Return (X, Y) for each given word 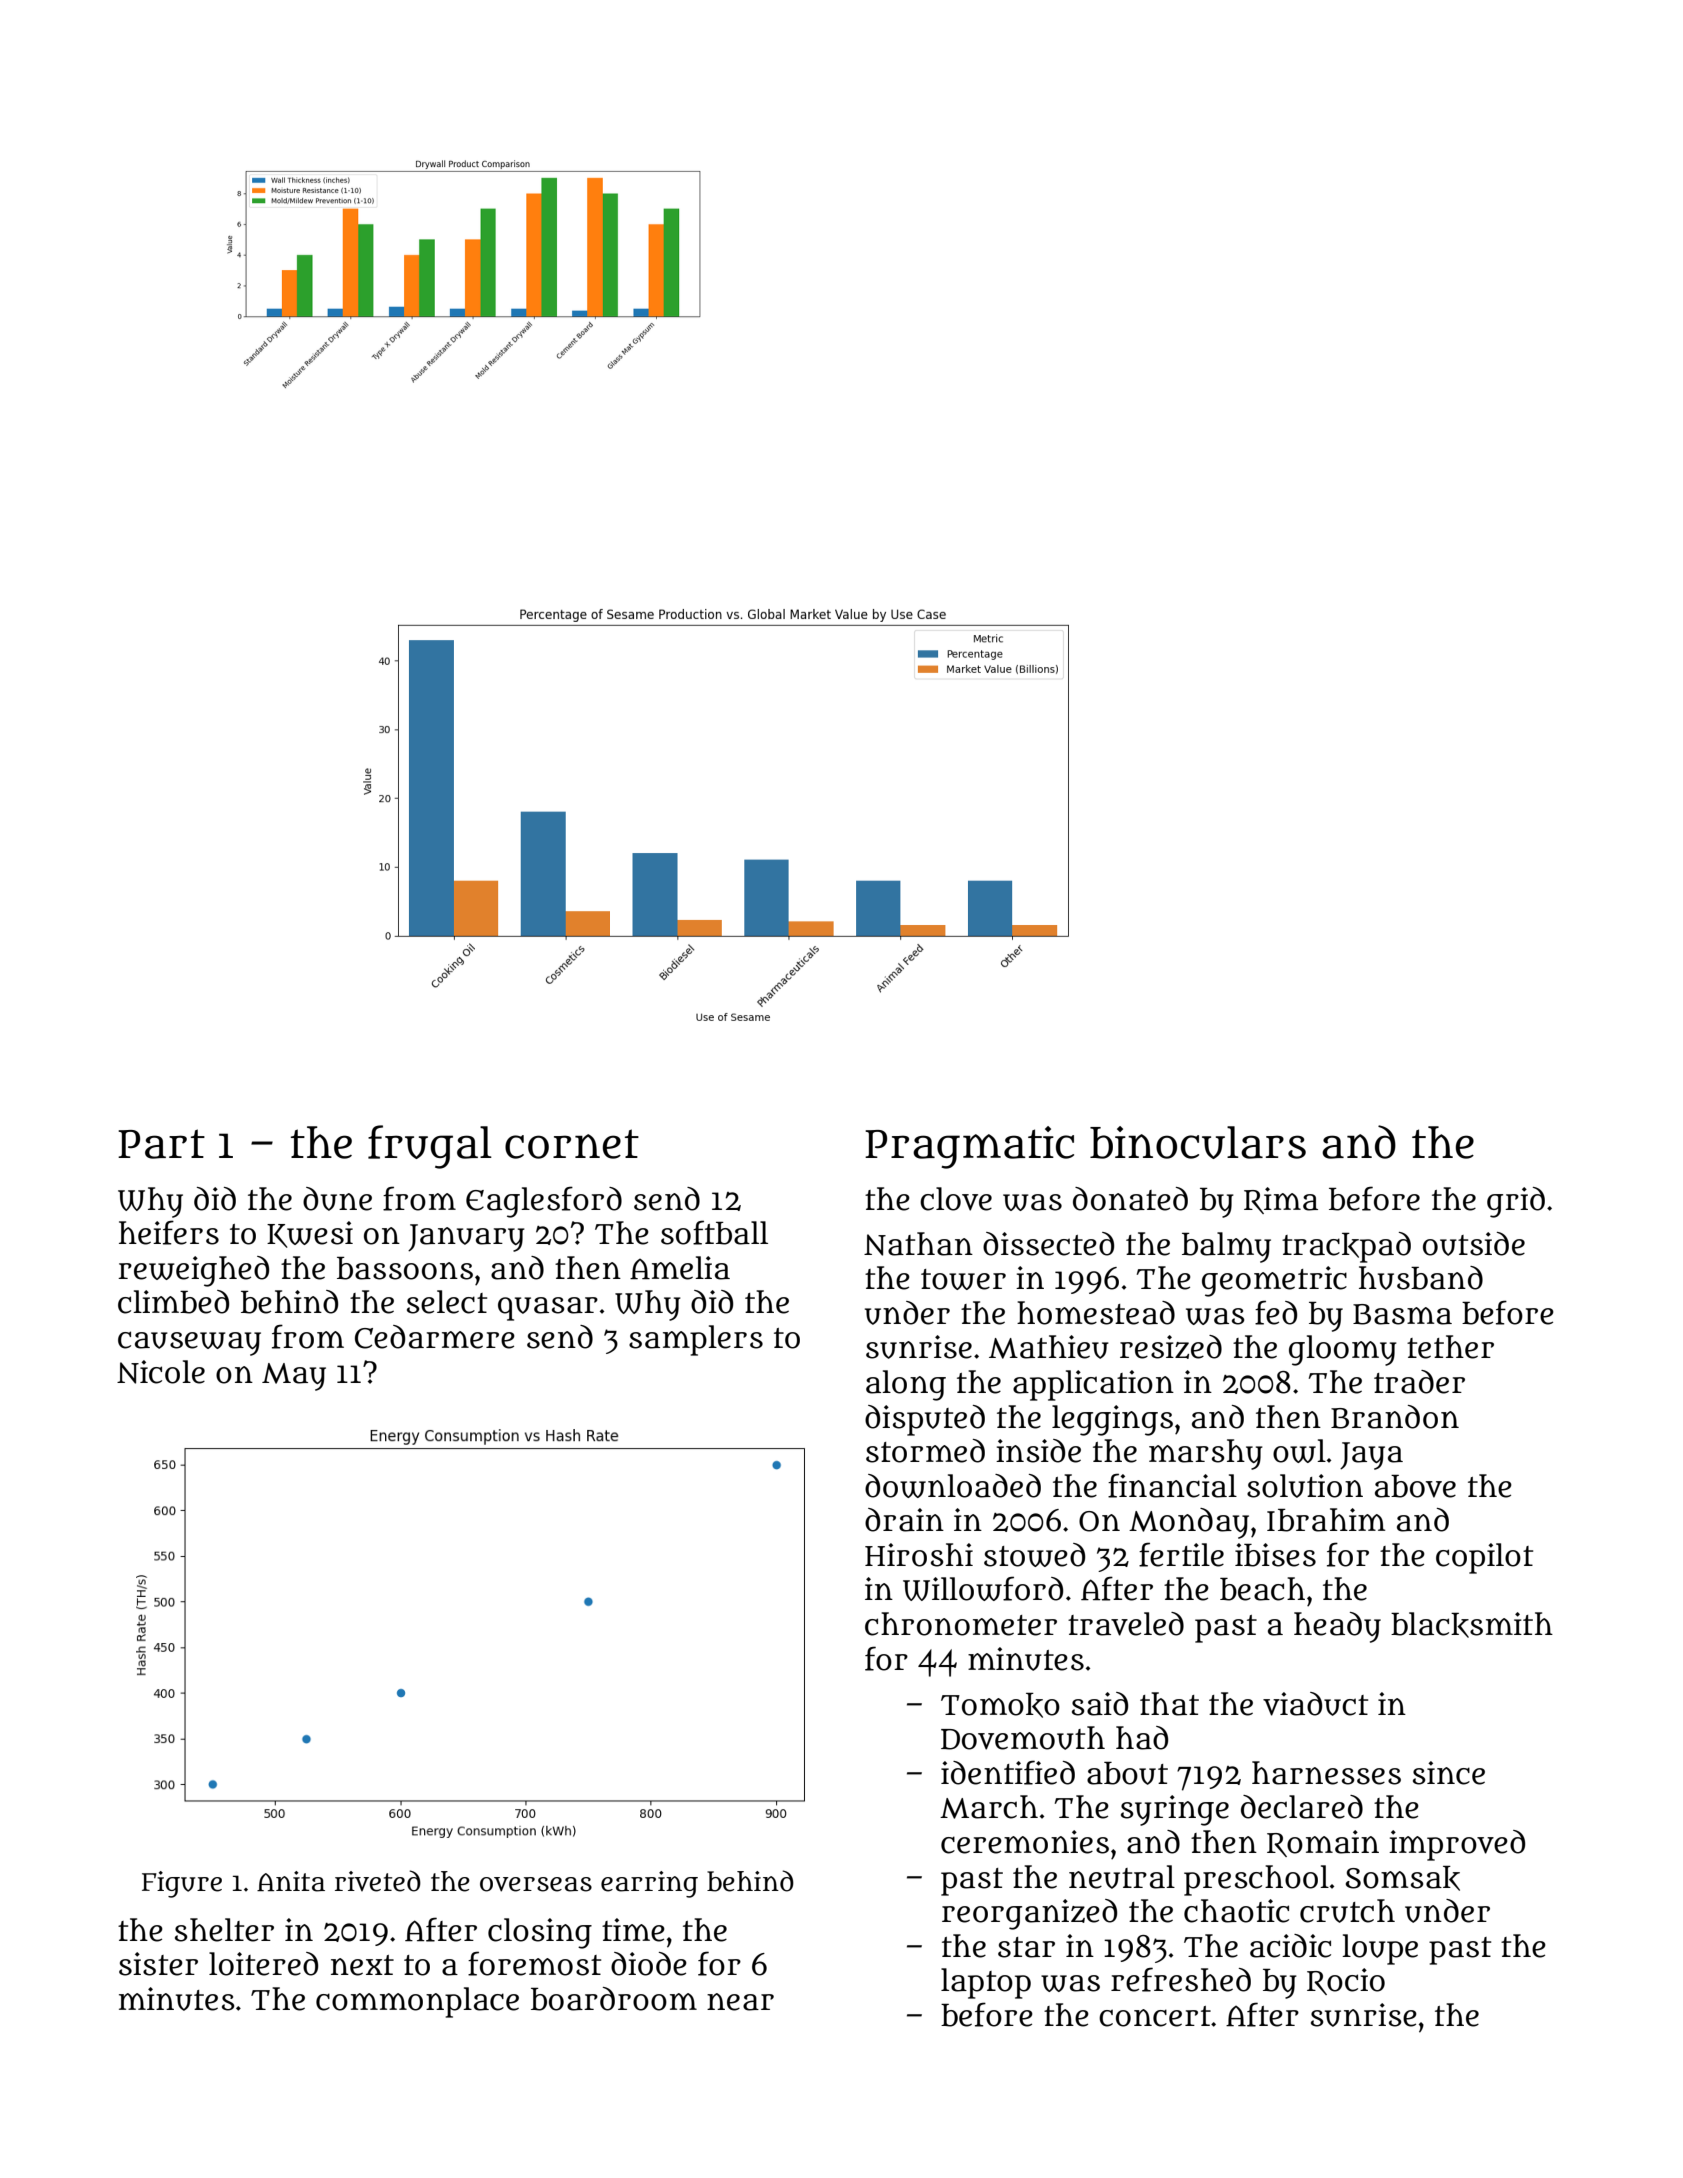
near (740, 2002)
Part (161, 1144)
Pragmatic (969, 1147)
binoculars (1198, 1142)
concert (1155, 2016)
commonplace (417, 2002)
